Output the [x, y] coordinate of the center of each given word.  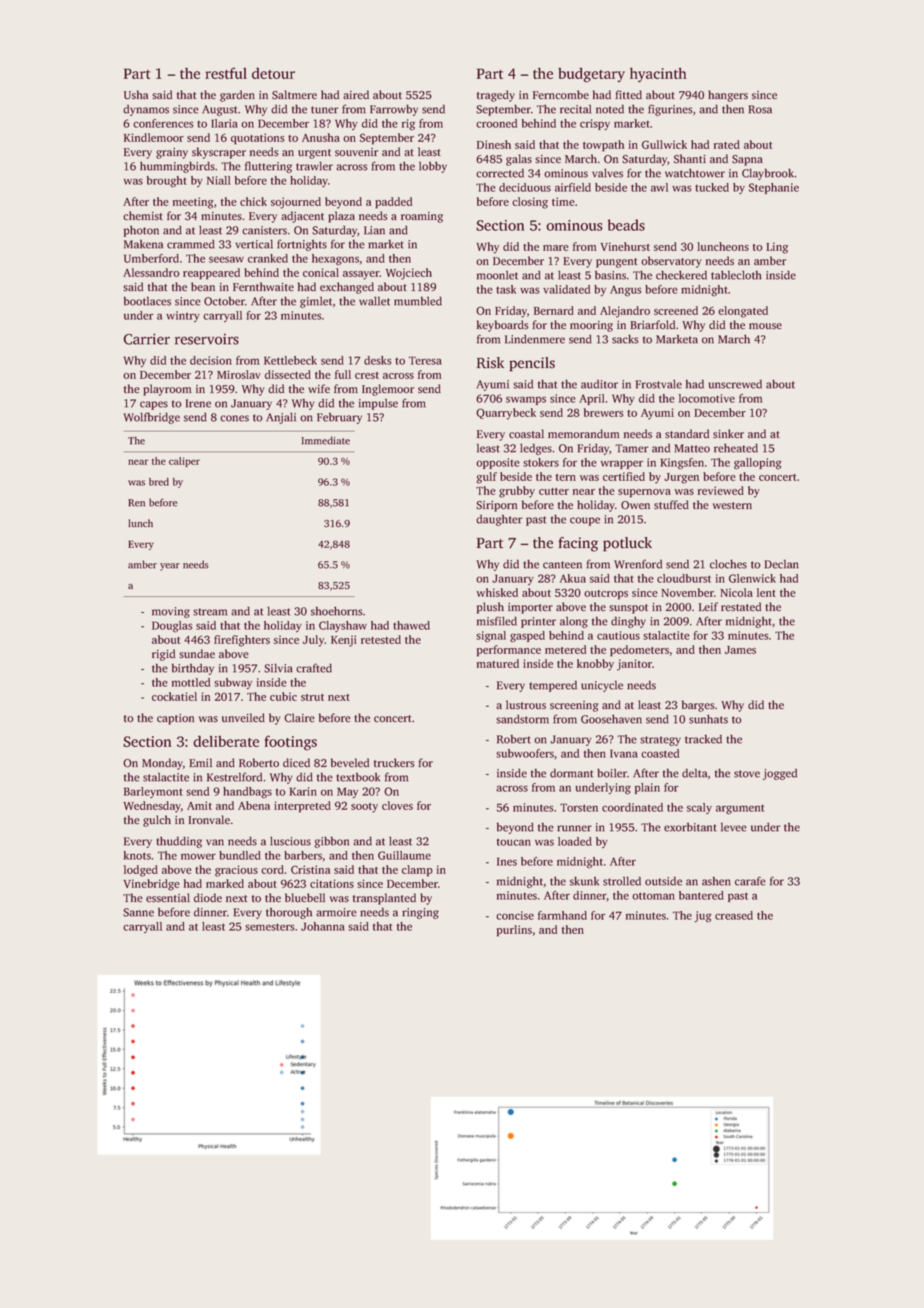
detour [273, 73]
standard [687, 434]
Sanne [138, 912]
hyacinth [658, 74]
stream [210, 612]
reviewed [721, 490]
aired [356, 95]
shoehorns [337, 611]
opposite [498, 463]
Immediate [325, 440]
